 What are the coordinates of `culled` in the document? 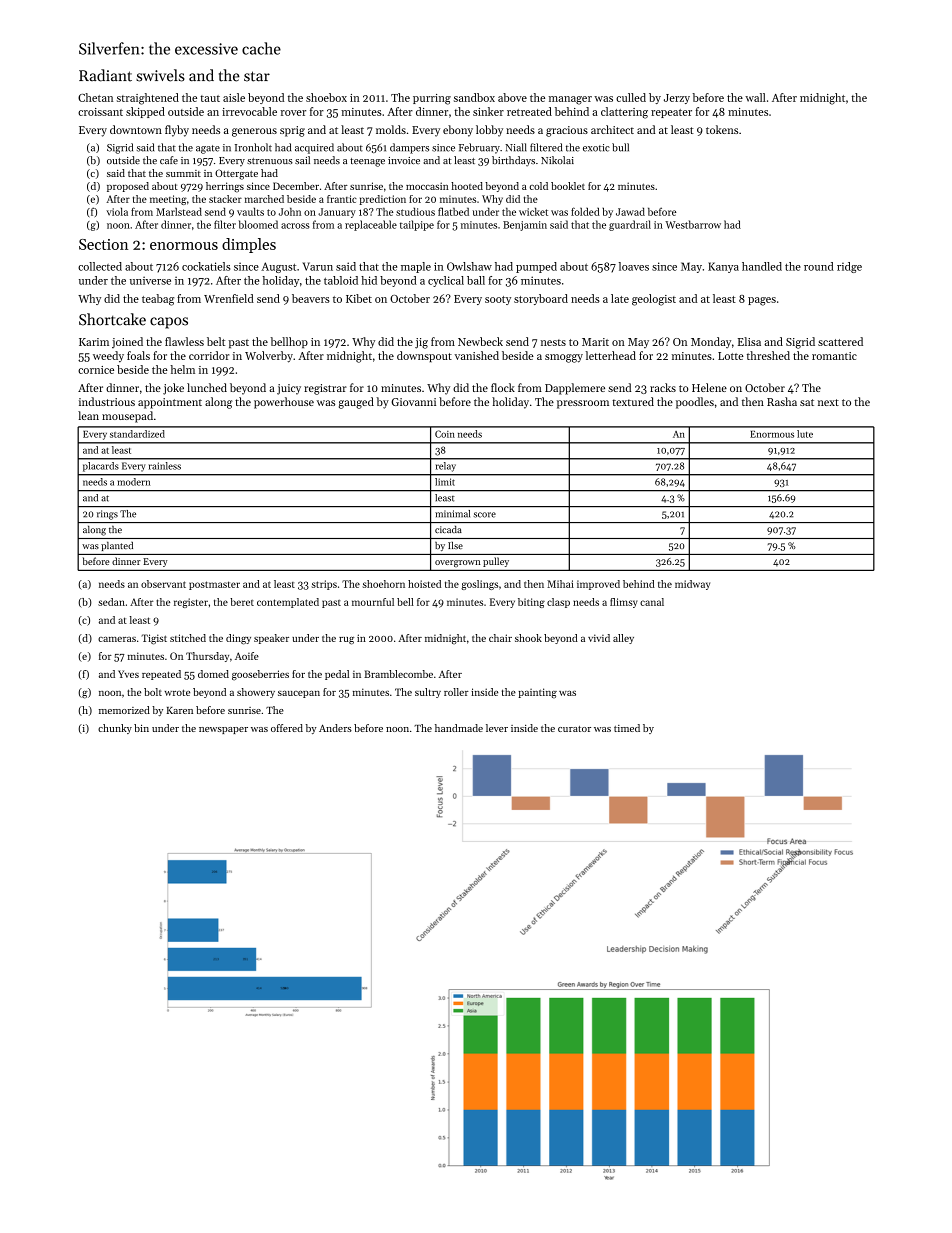 It's located at (631, 97).
